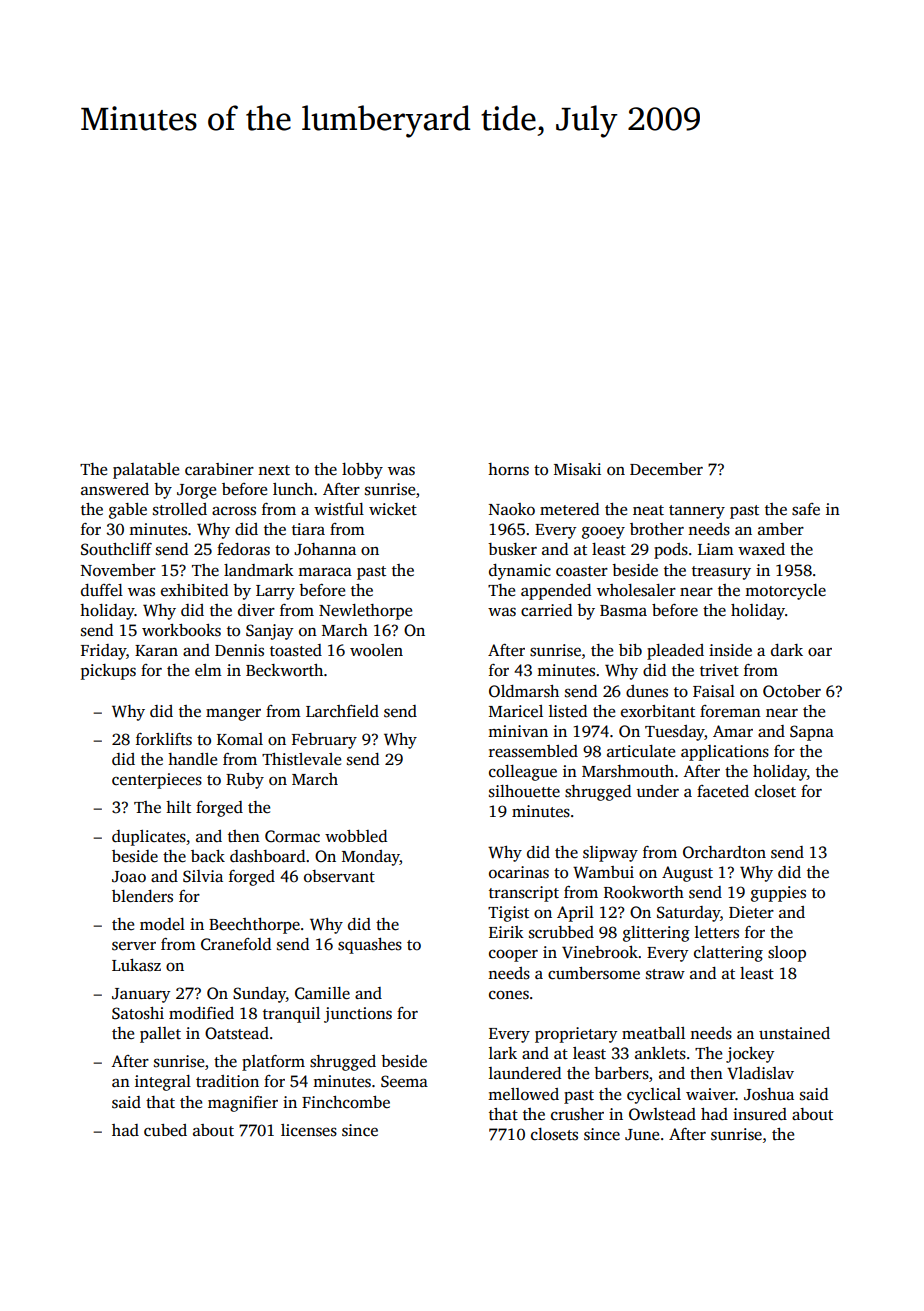 This screenshot has height=1311, width=924. What do you see at coordinates (524, 791) in the screenshot?
I see `silhouette` at bounding box center [524, 791].
